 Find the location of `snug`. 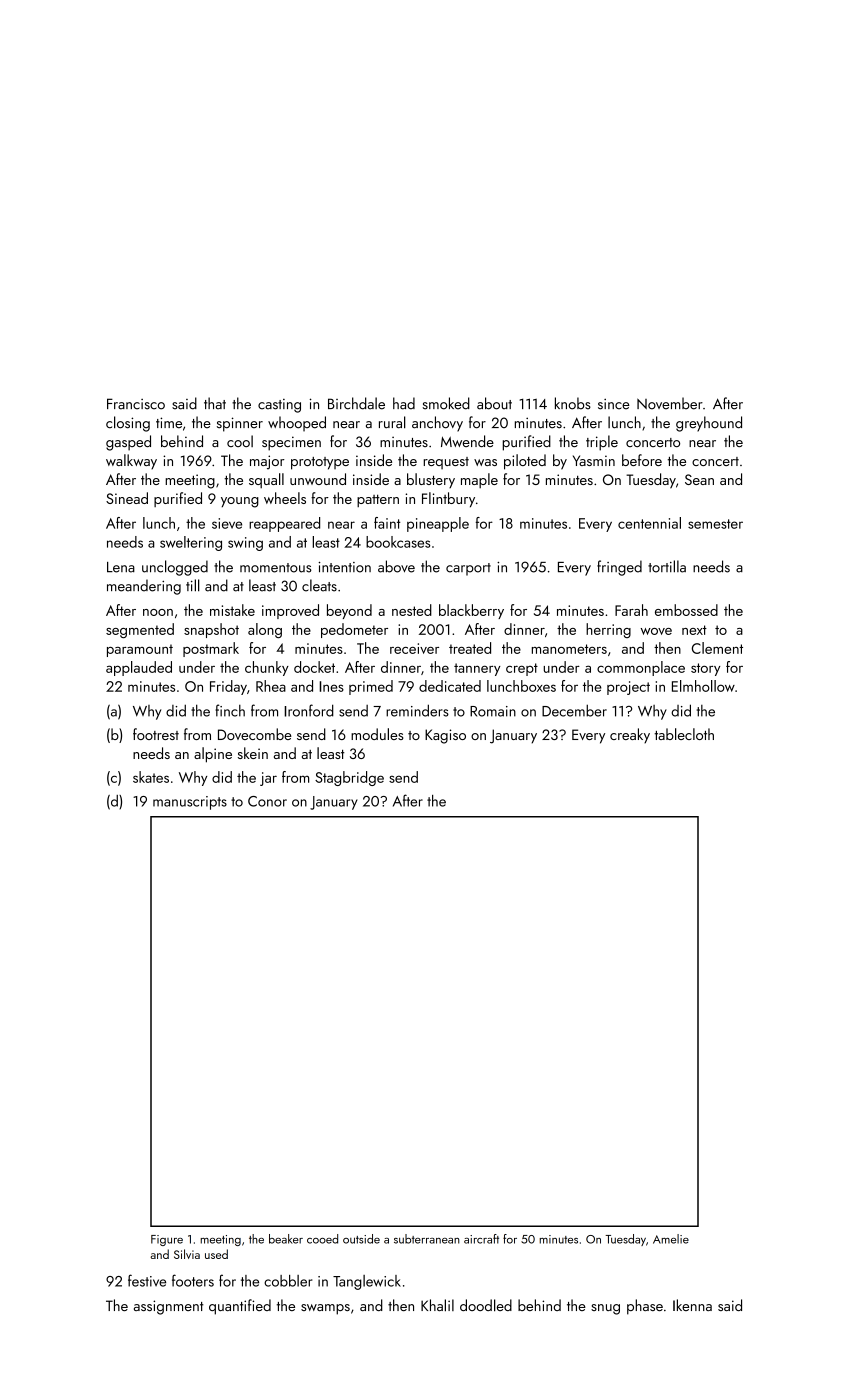

snug is located at coordinates (605, 1309).
